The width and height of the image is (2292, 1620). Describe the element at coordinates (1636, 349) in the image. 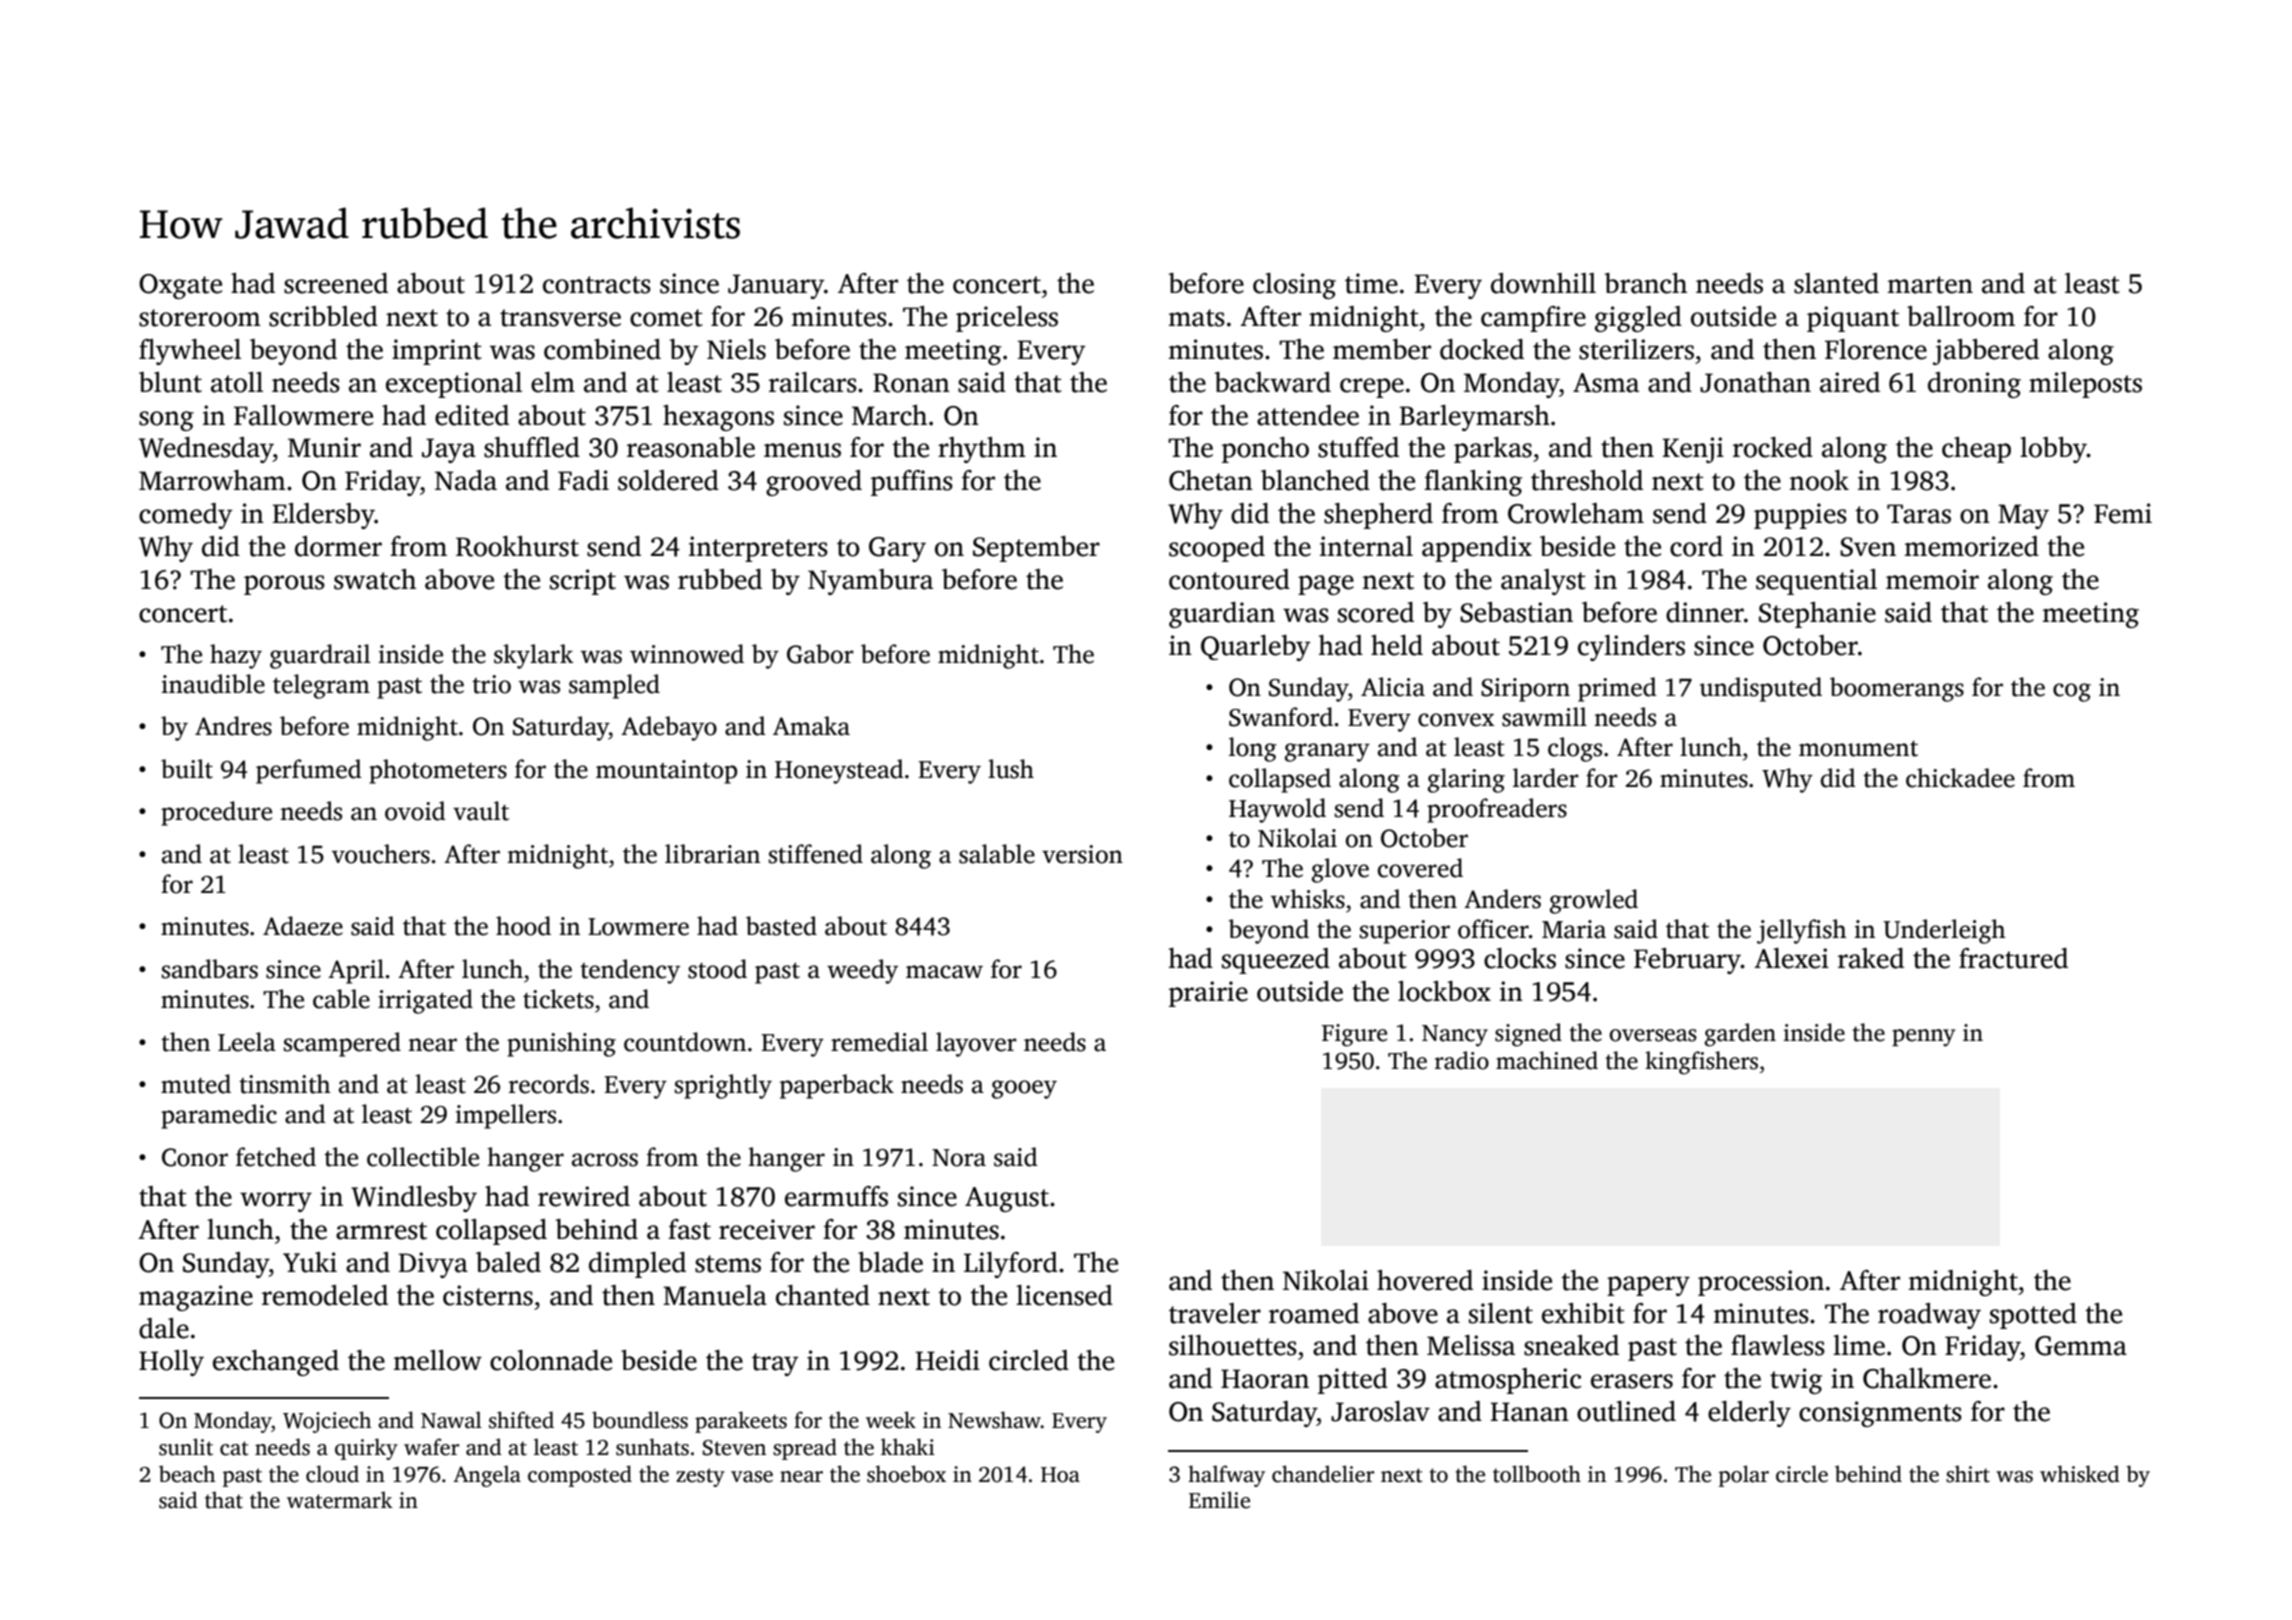

I see `sterilizers` at that location.
